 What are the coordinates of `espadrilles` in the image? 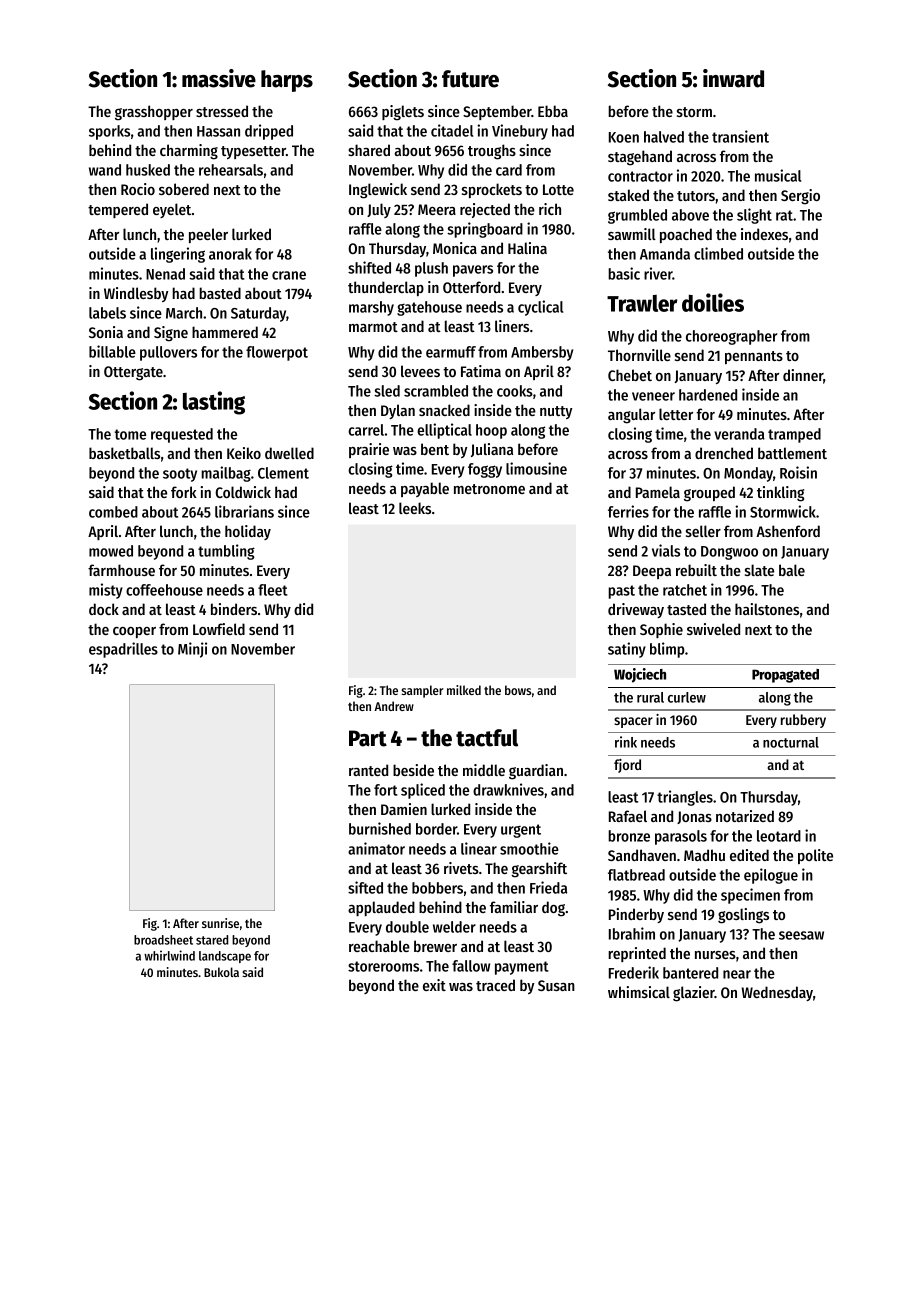 It's located at (123, 650).
